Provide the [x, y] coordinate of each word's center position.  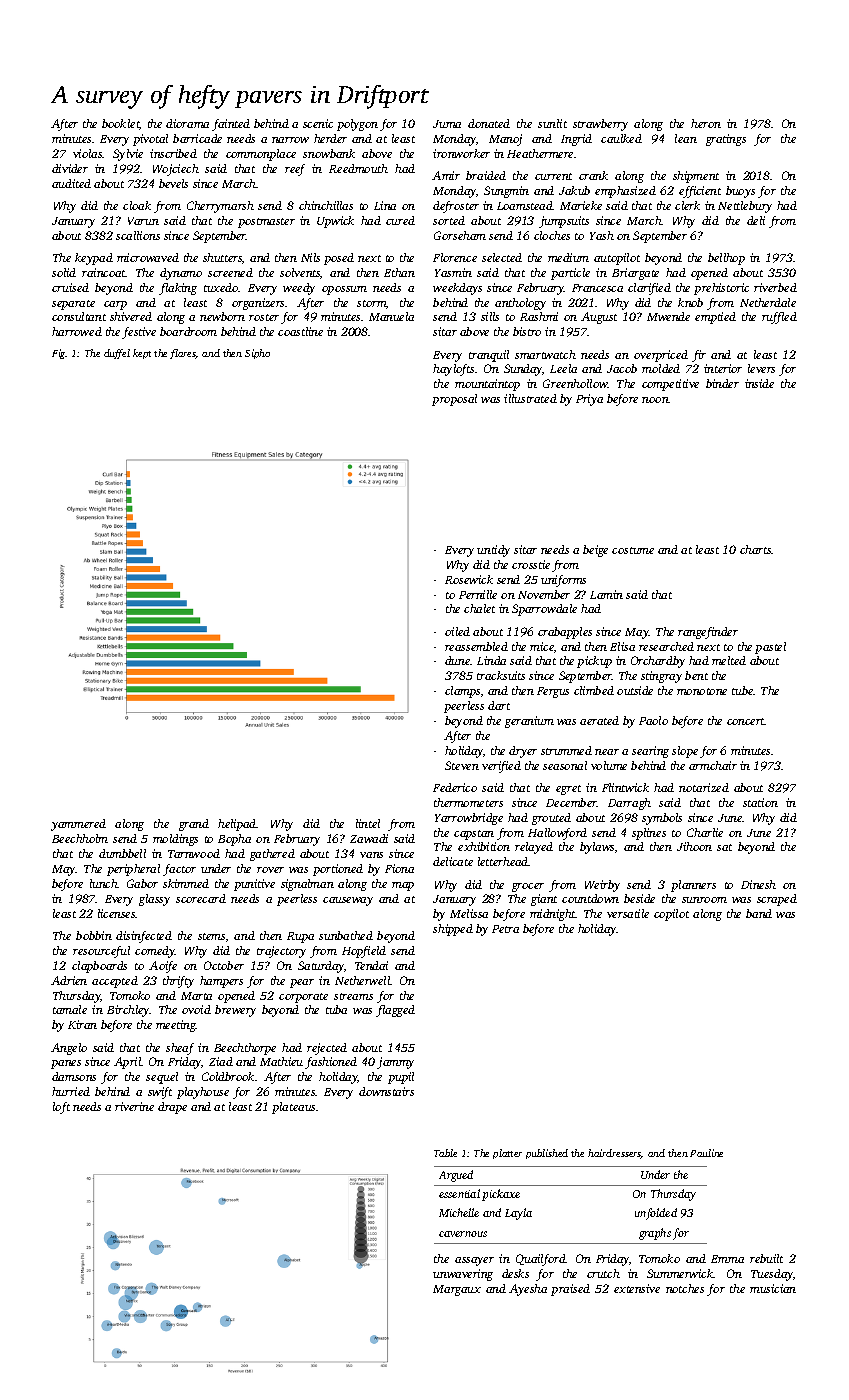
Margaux [457, 1290]
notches [685, 1288]
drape [172, 1108]
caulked [621, 138]
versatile [628, 913]
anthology [520, 304]
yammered [78, 825]
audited [71, 183]
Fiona [399, 868]
